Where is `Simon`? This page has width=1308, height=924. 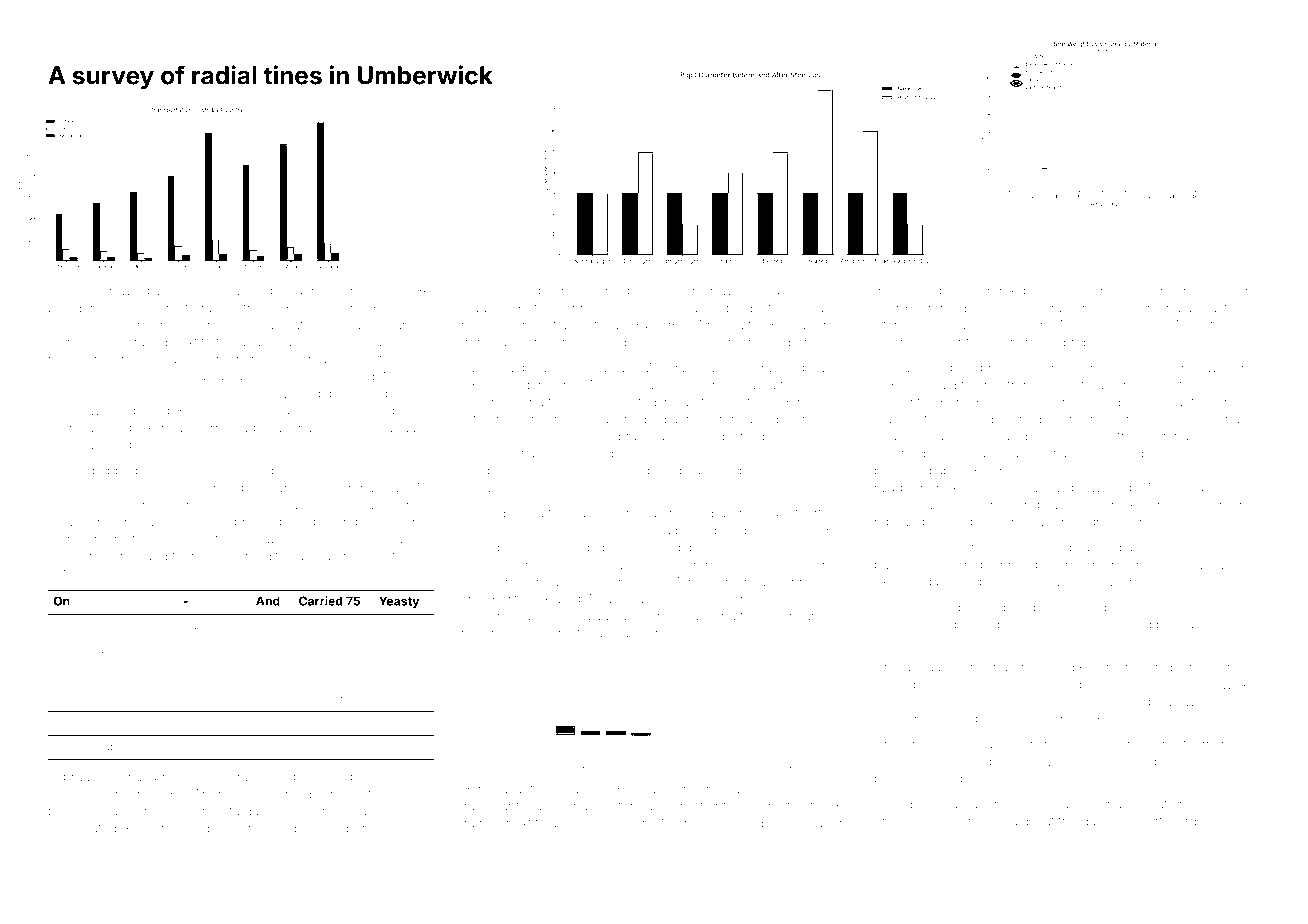 Simon is located at coordinates (70, 649).
